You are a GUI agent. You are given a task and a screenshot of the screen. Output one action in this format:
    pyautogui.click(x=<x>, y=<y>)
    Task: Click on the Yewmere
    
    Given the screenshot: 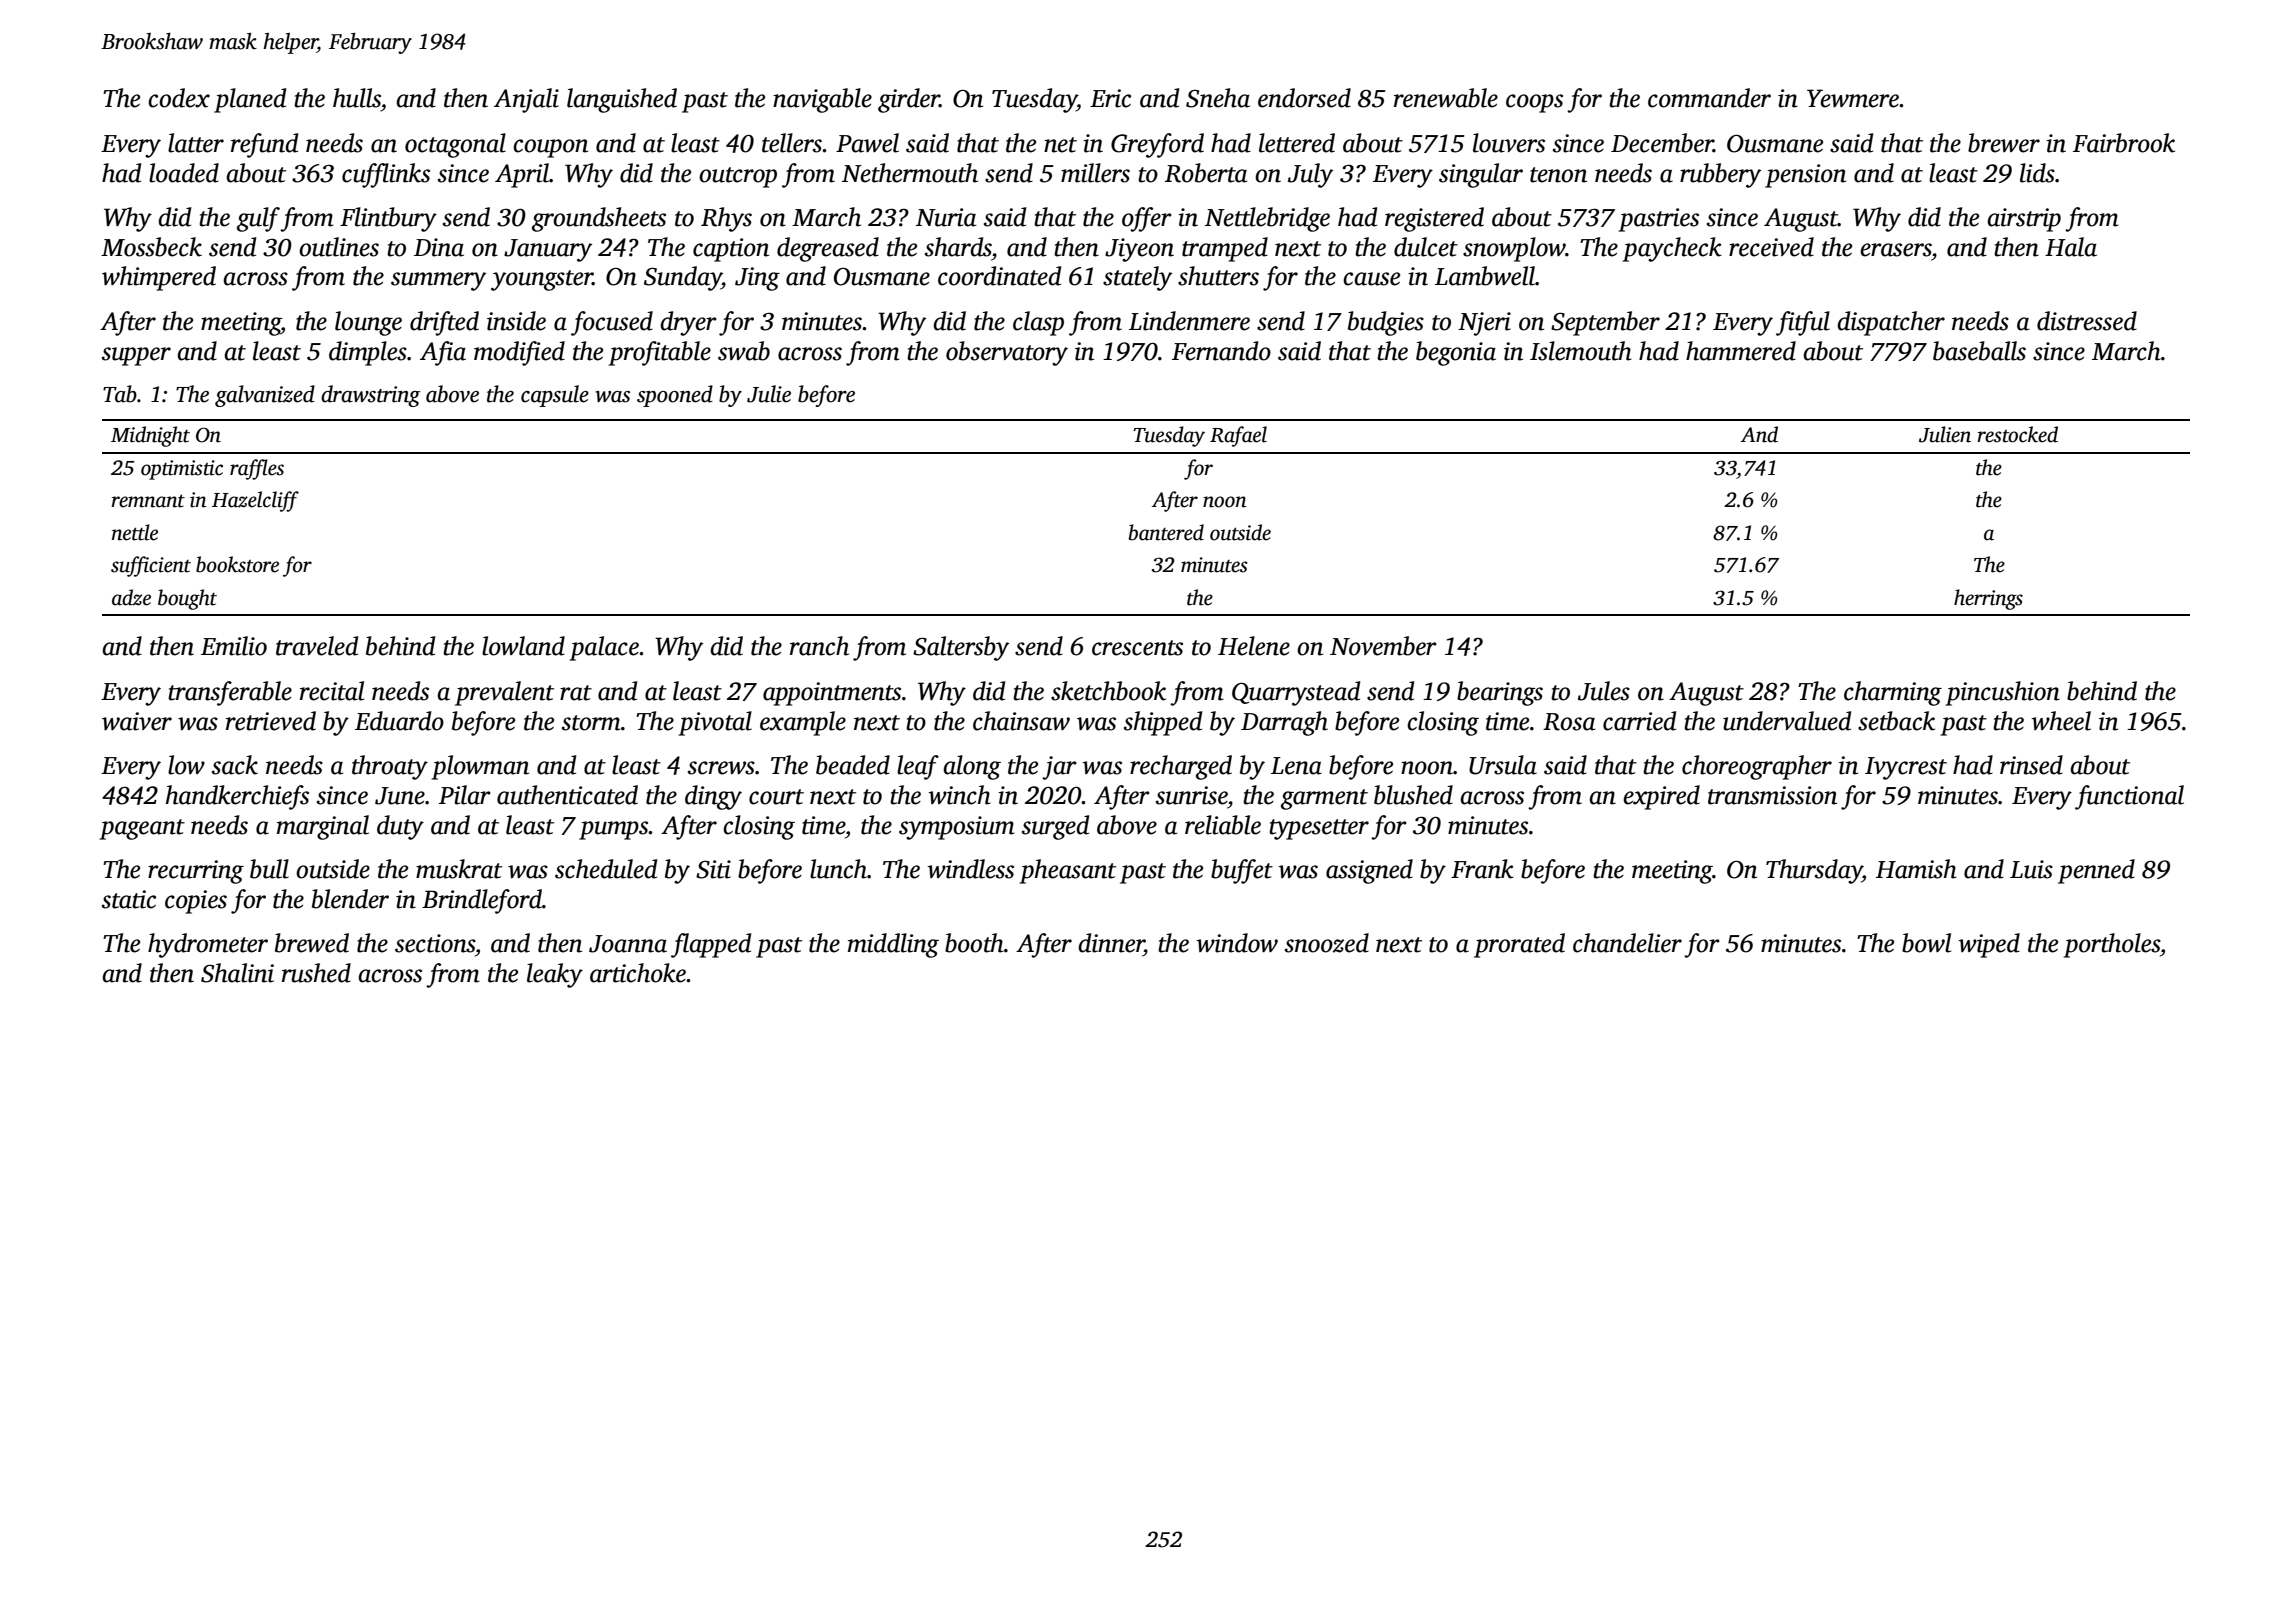 What is the action you would take?
    pyautogui.click(x=1853, y=98)
